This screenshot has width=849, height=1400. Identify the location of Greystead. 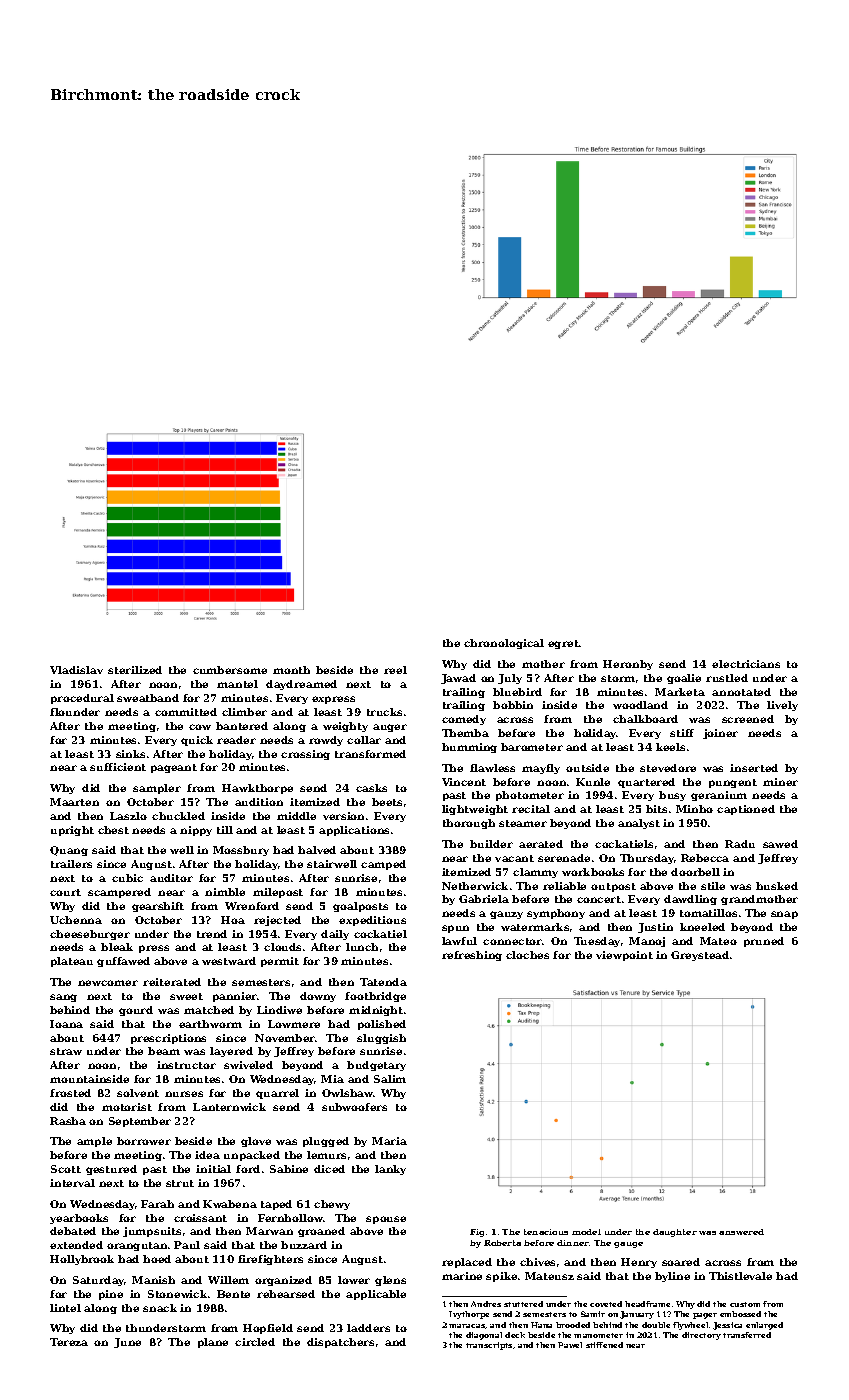
(700, 956).
